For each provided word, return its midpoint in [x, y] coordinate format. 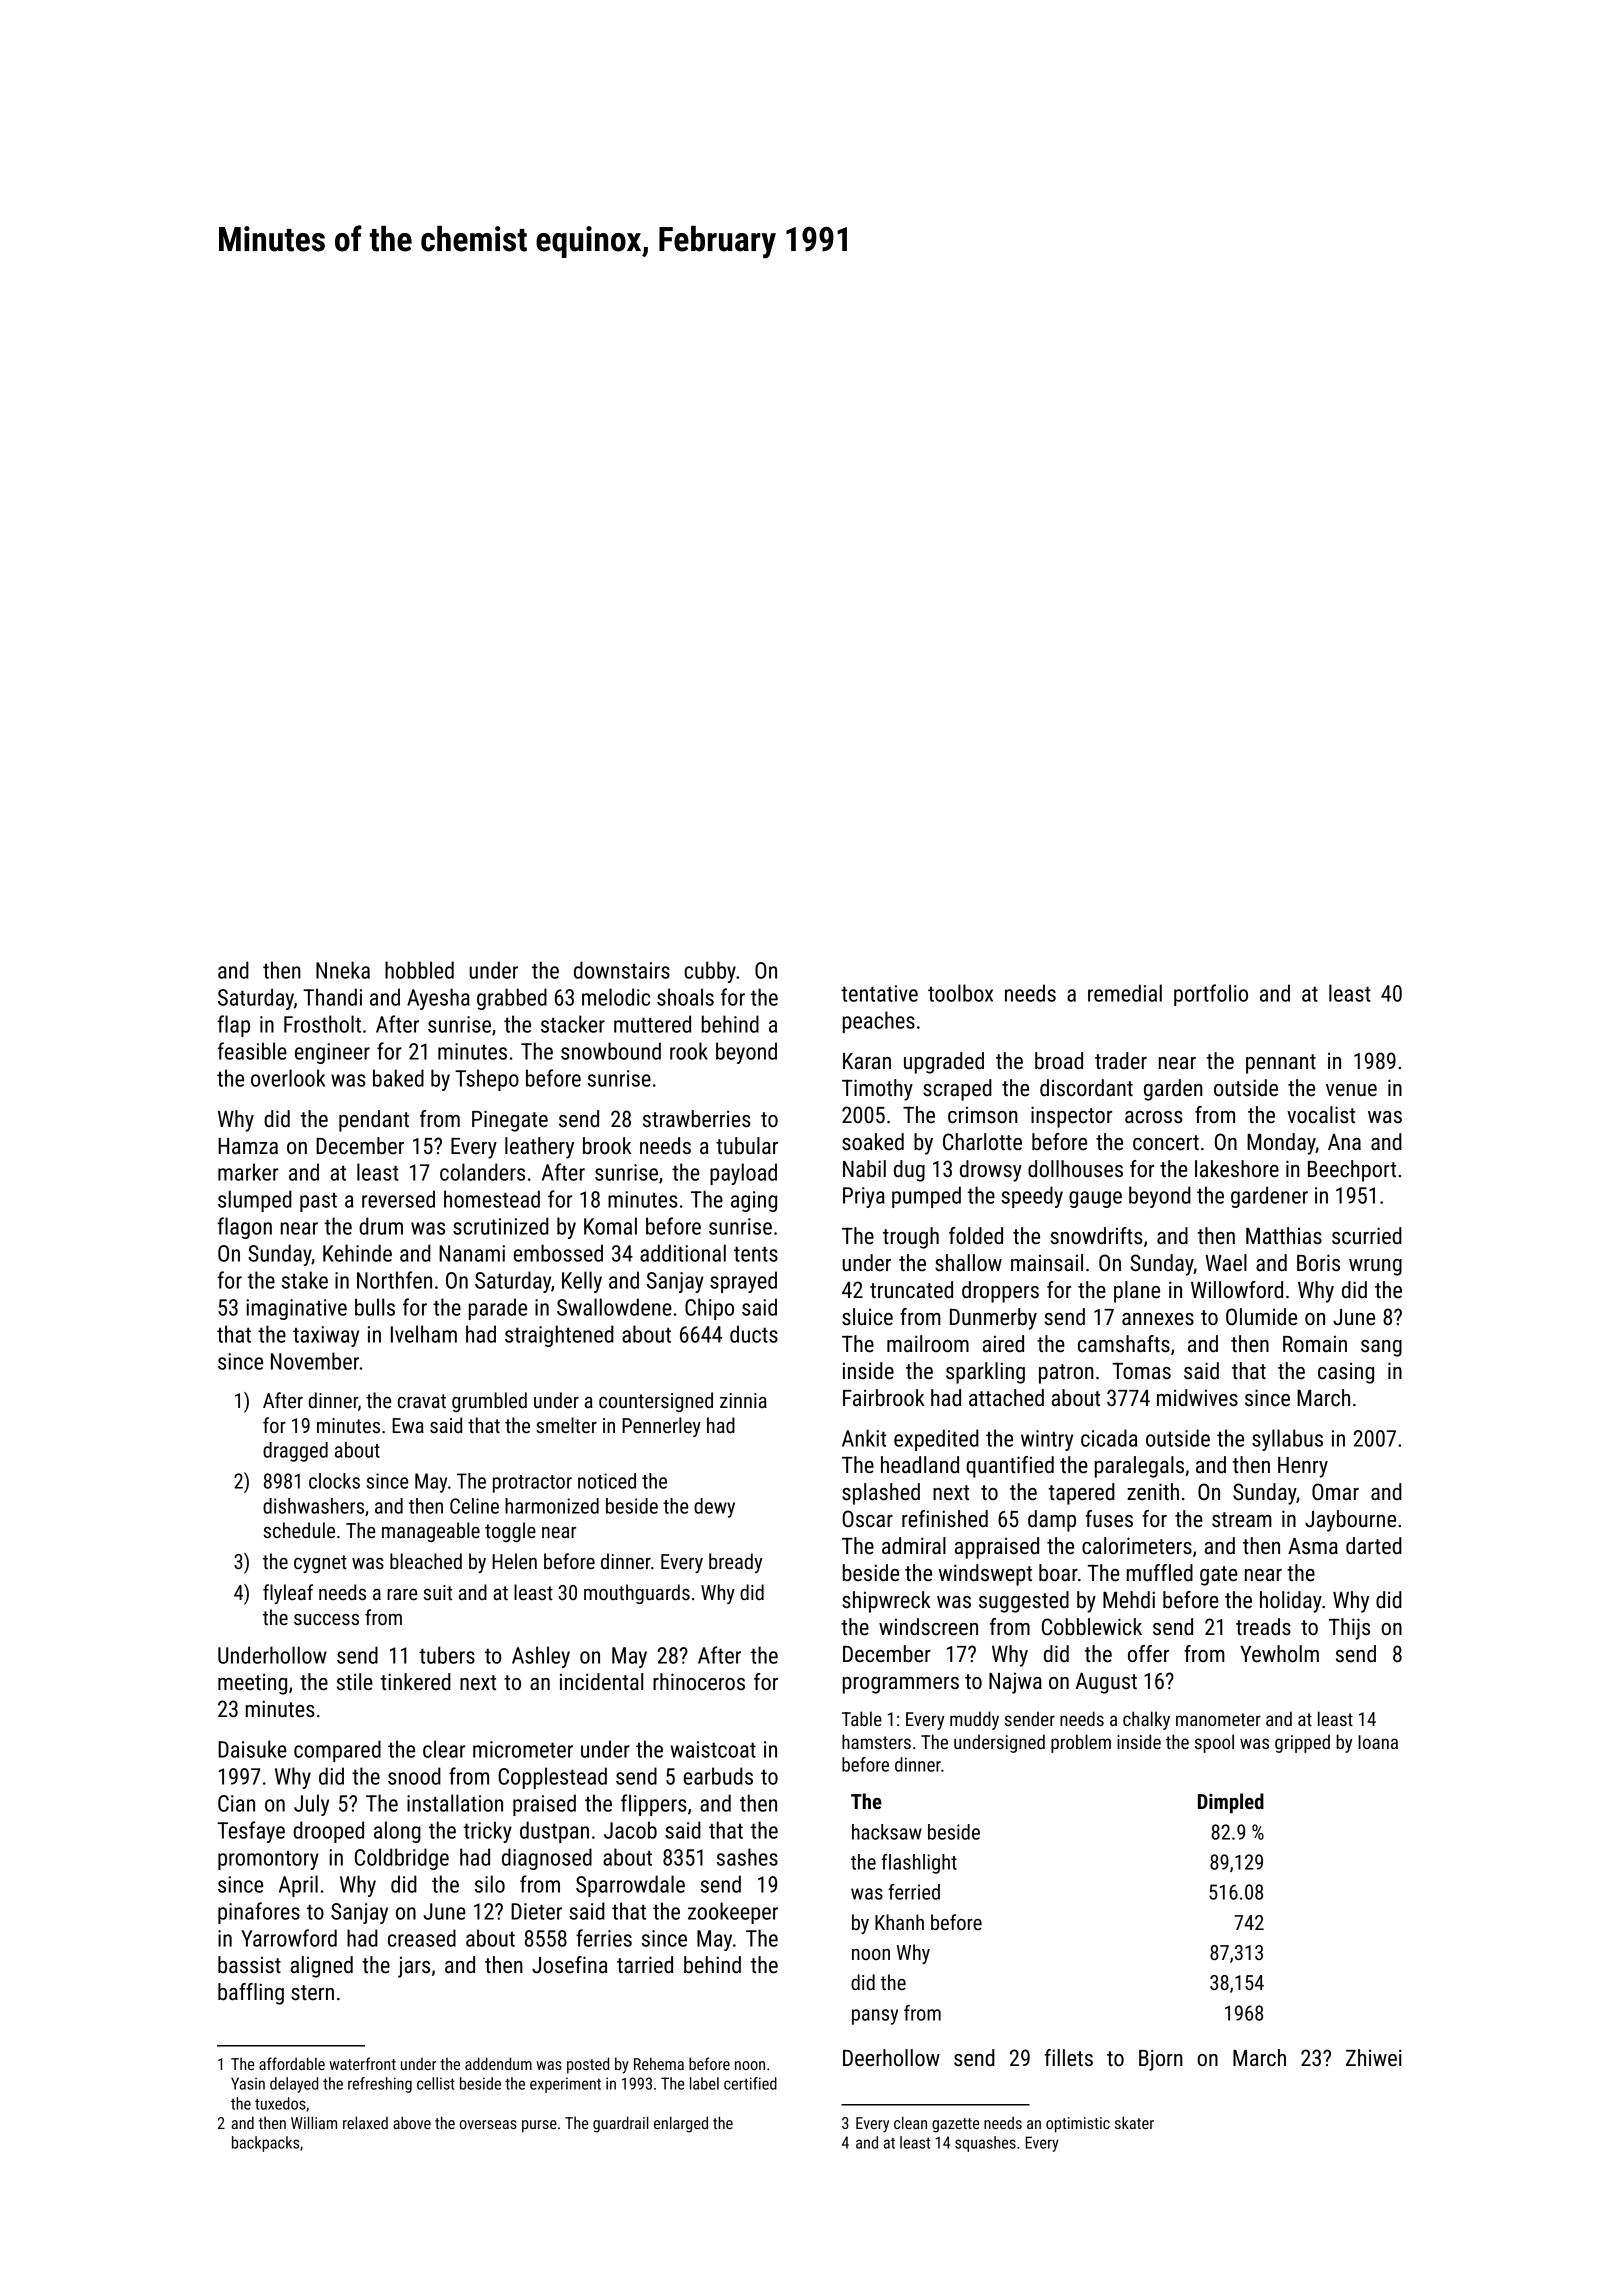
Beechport [1352, 1171]
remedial [1125, 993]
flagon [244, 1228]
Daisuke [252, 1749]
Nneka [343, 970]
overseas [488, 2124]
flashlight [919, 1864]
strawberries [697, 1119]
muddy [974, 1720]
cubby [710, 972]
